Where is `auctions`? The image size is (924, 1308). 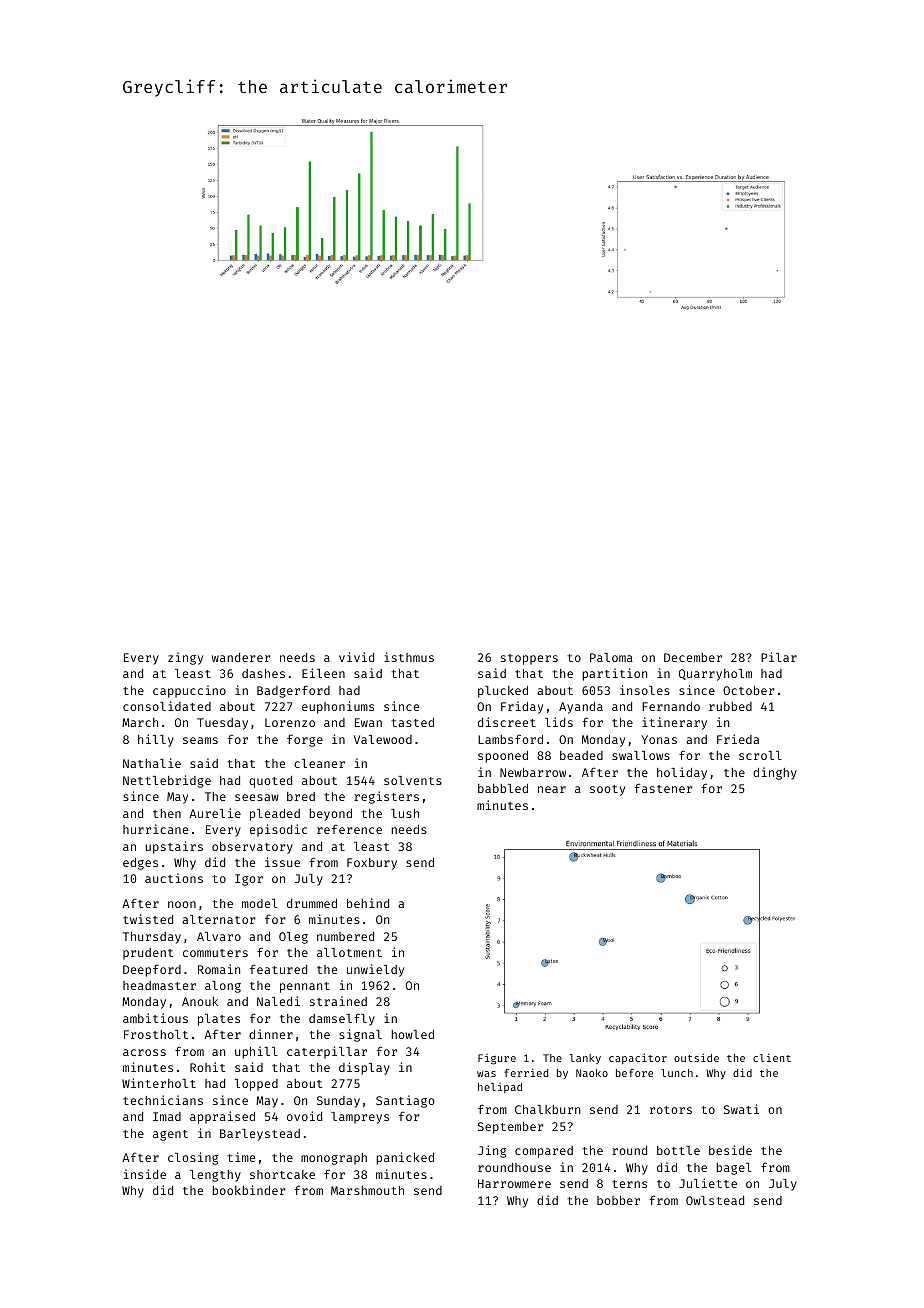
auctions is located at coordinates (174, 878).
